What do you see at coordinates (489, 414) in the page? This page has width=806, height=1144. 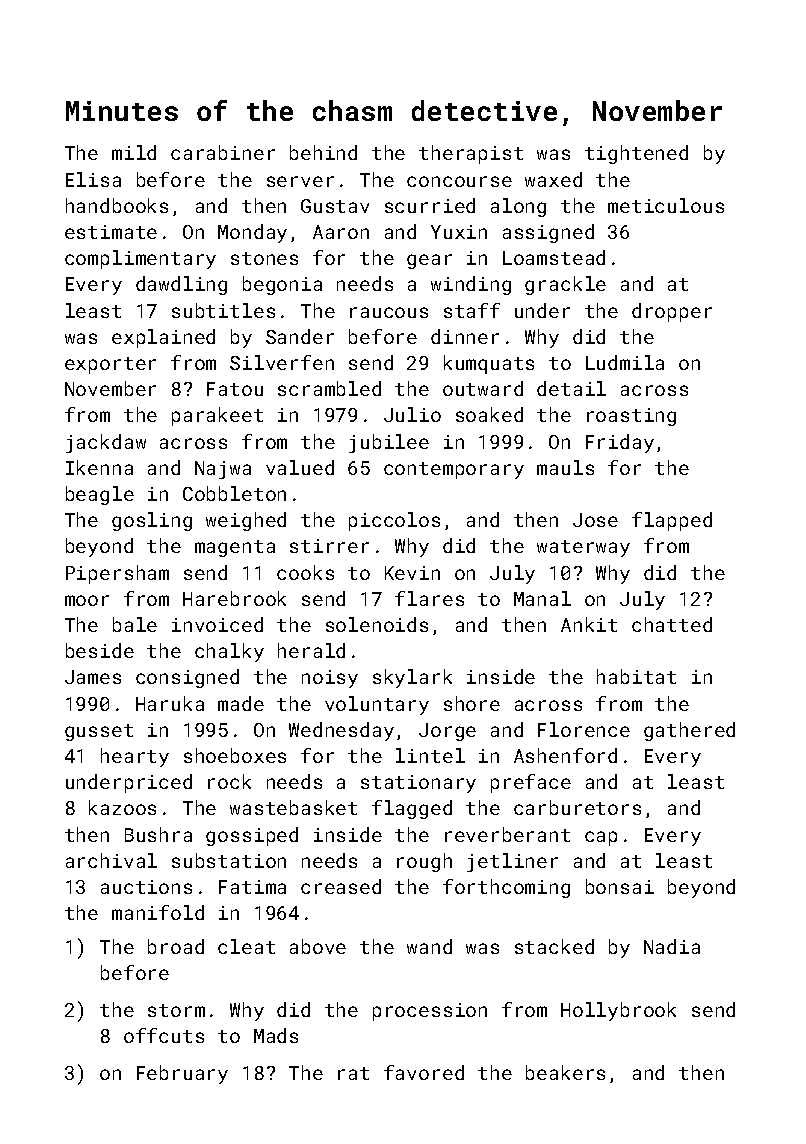 I see `soaked` at bounding box center [489, 414].
